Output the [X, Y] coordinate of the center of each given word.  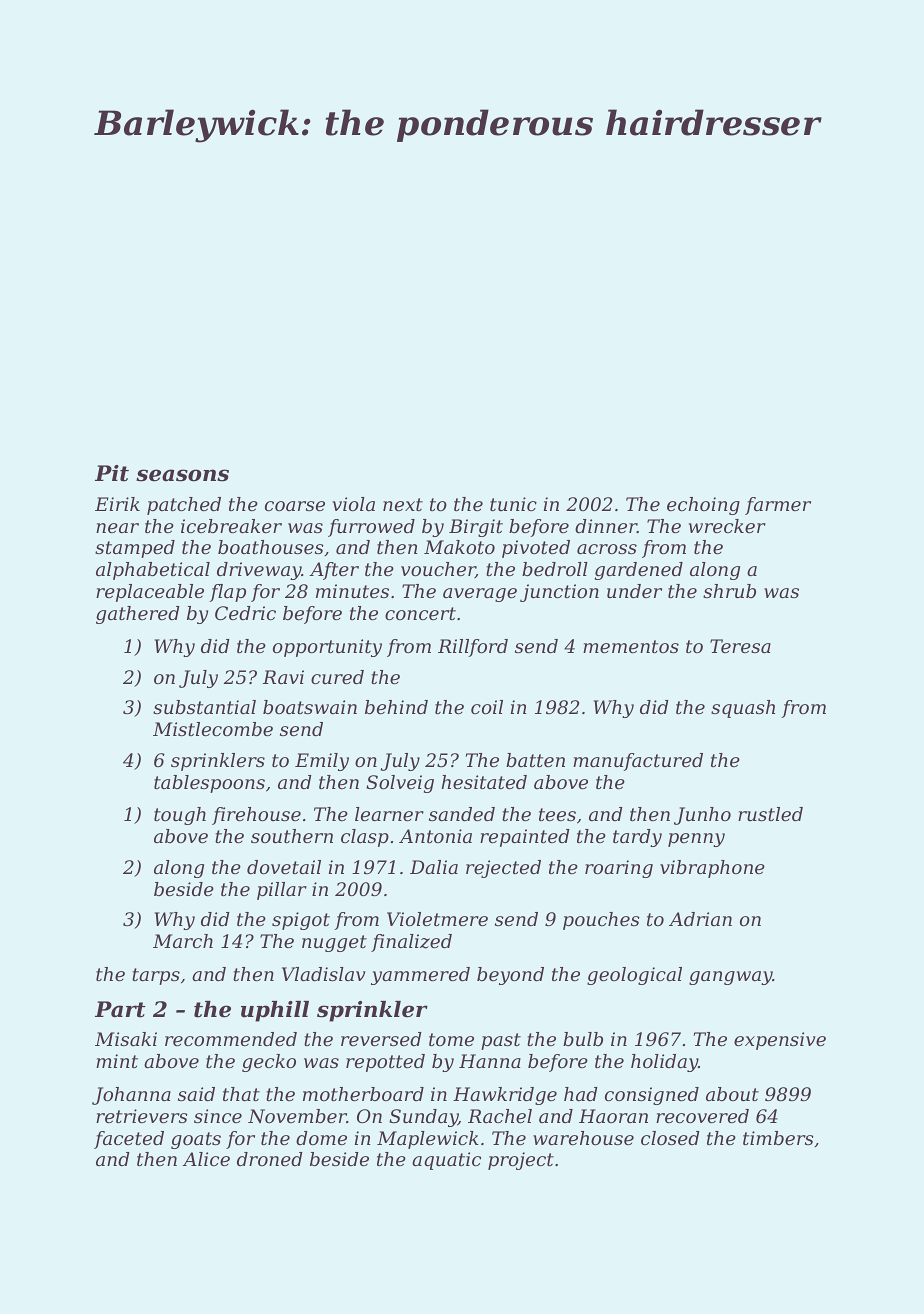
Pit [112, 473]
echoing [703, 506]
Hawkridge [505, 1096]
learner [389, 814]
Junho [702, 816]
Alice [206, 1159]
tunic [513, 504]
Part [120, 1009]
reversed [381, 1039]
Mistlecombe [213, 729]
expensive [780, 1041]
